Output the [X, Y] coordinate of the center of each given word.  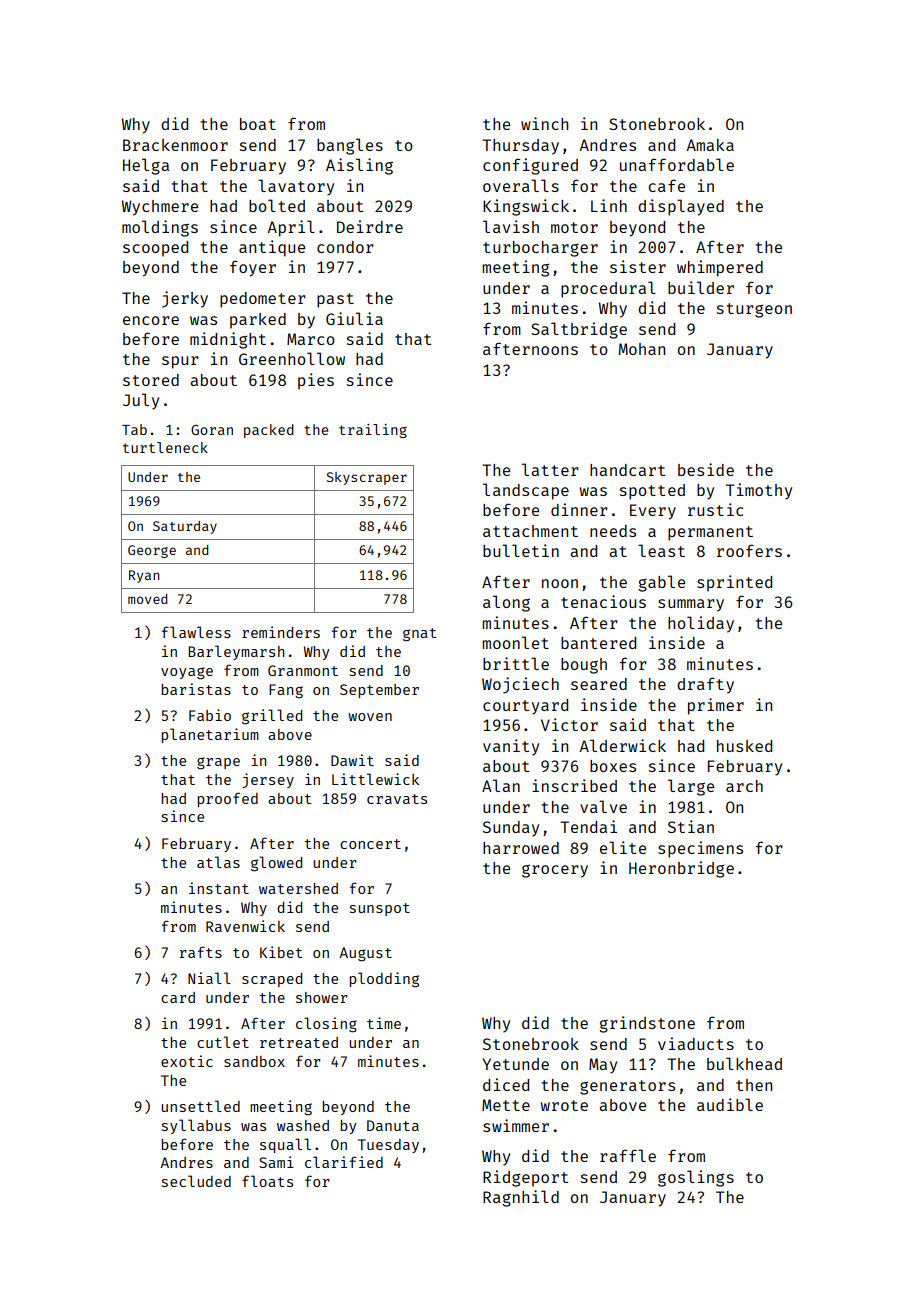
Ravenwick [245, 926]
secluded [196, 1181]
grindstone [647, 1024]
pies [316, 381]
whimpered [720, 268]
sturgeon [754, 310]
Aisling [359, 166]
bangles [350, 146]
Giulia [354, 318]
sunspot [380, 909]
